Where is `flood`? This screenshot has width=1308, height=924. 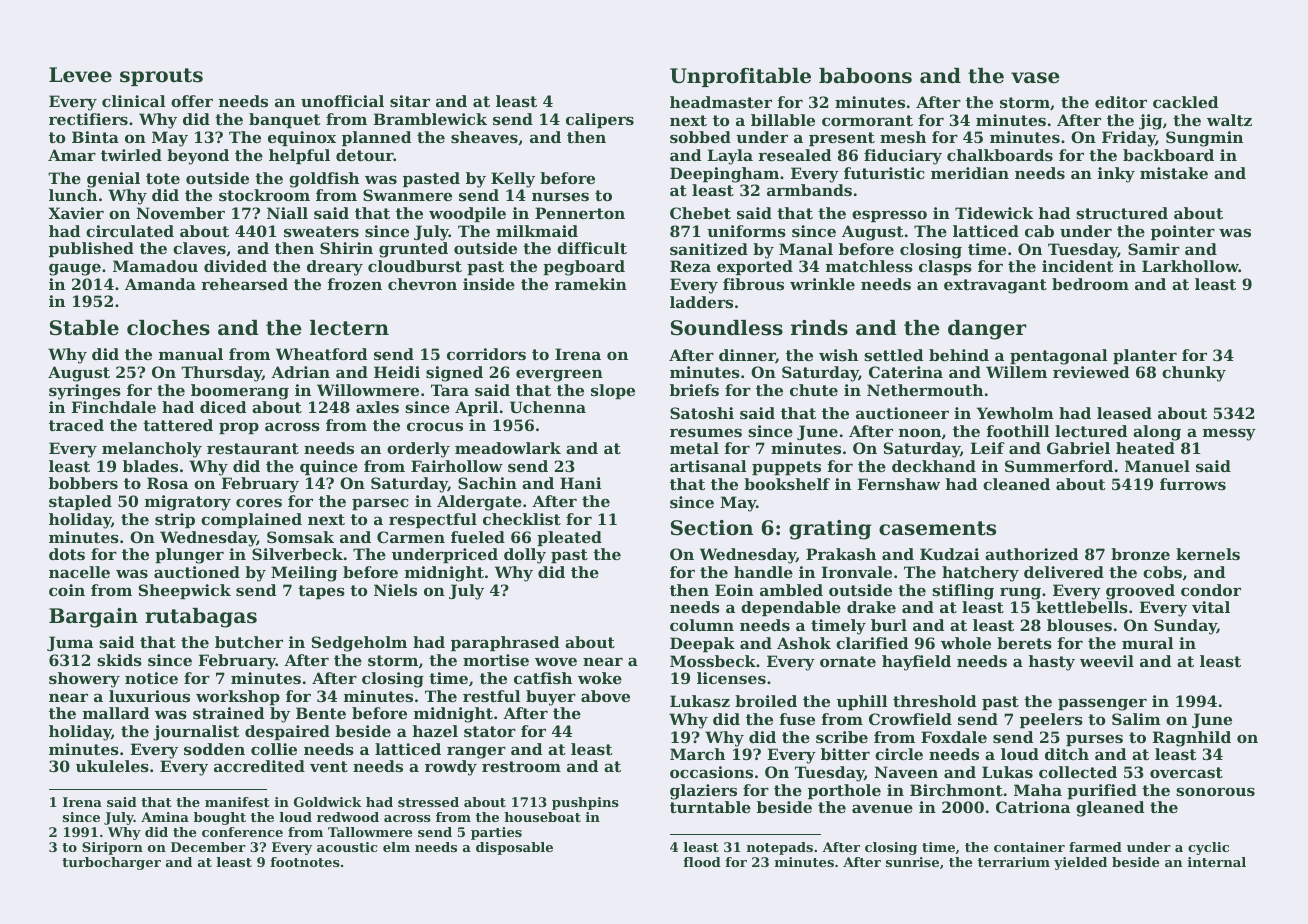 flood is located at coordinates (702, 862).
